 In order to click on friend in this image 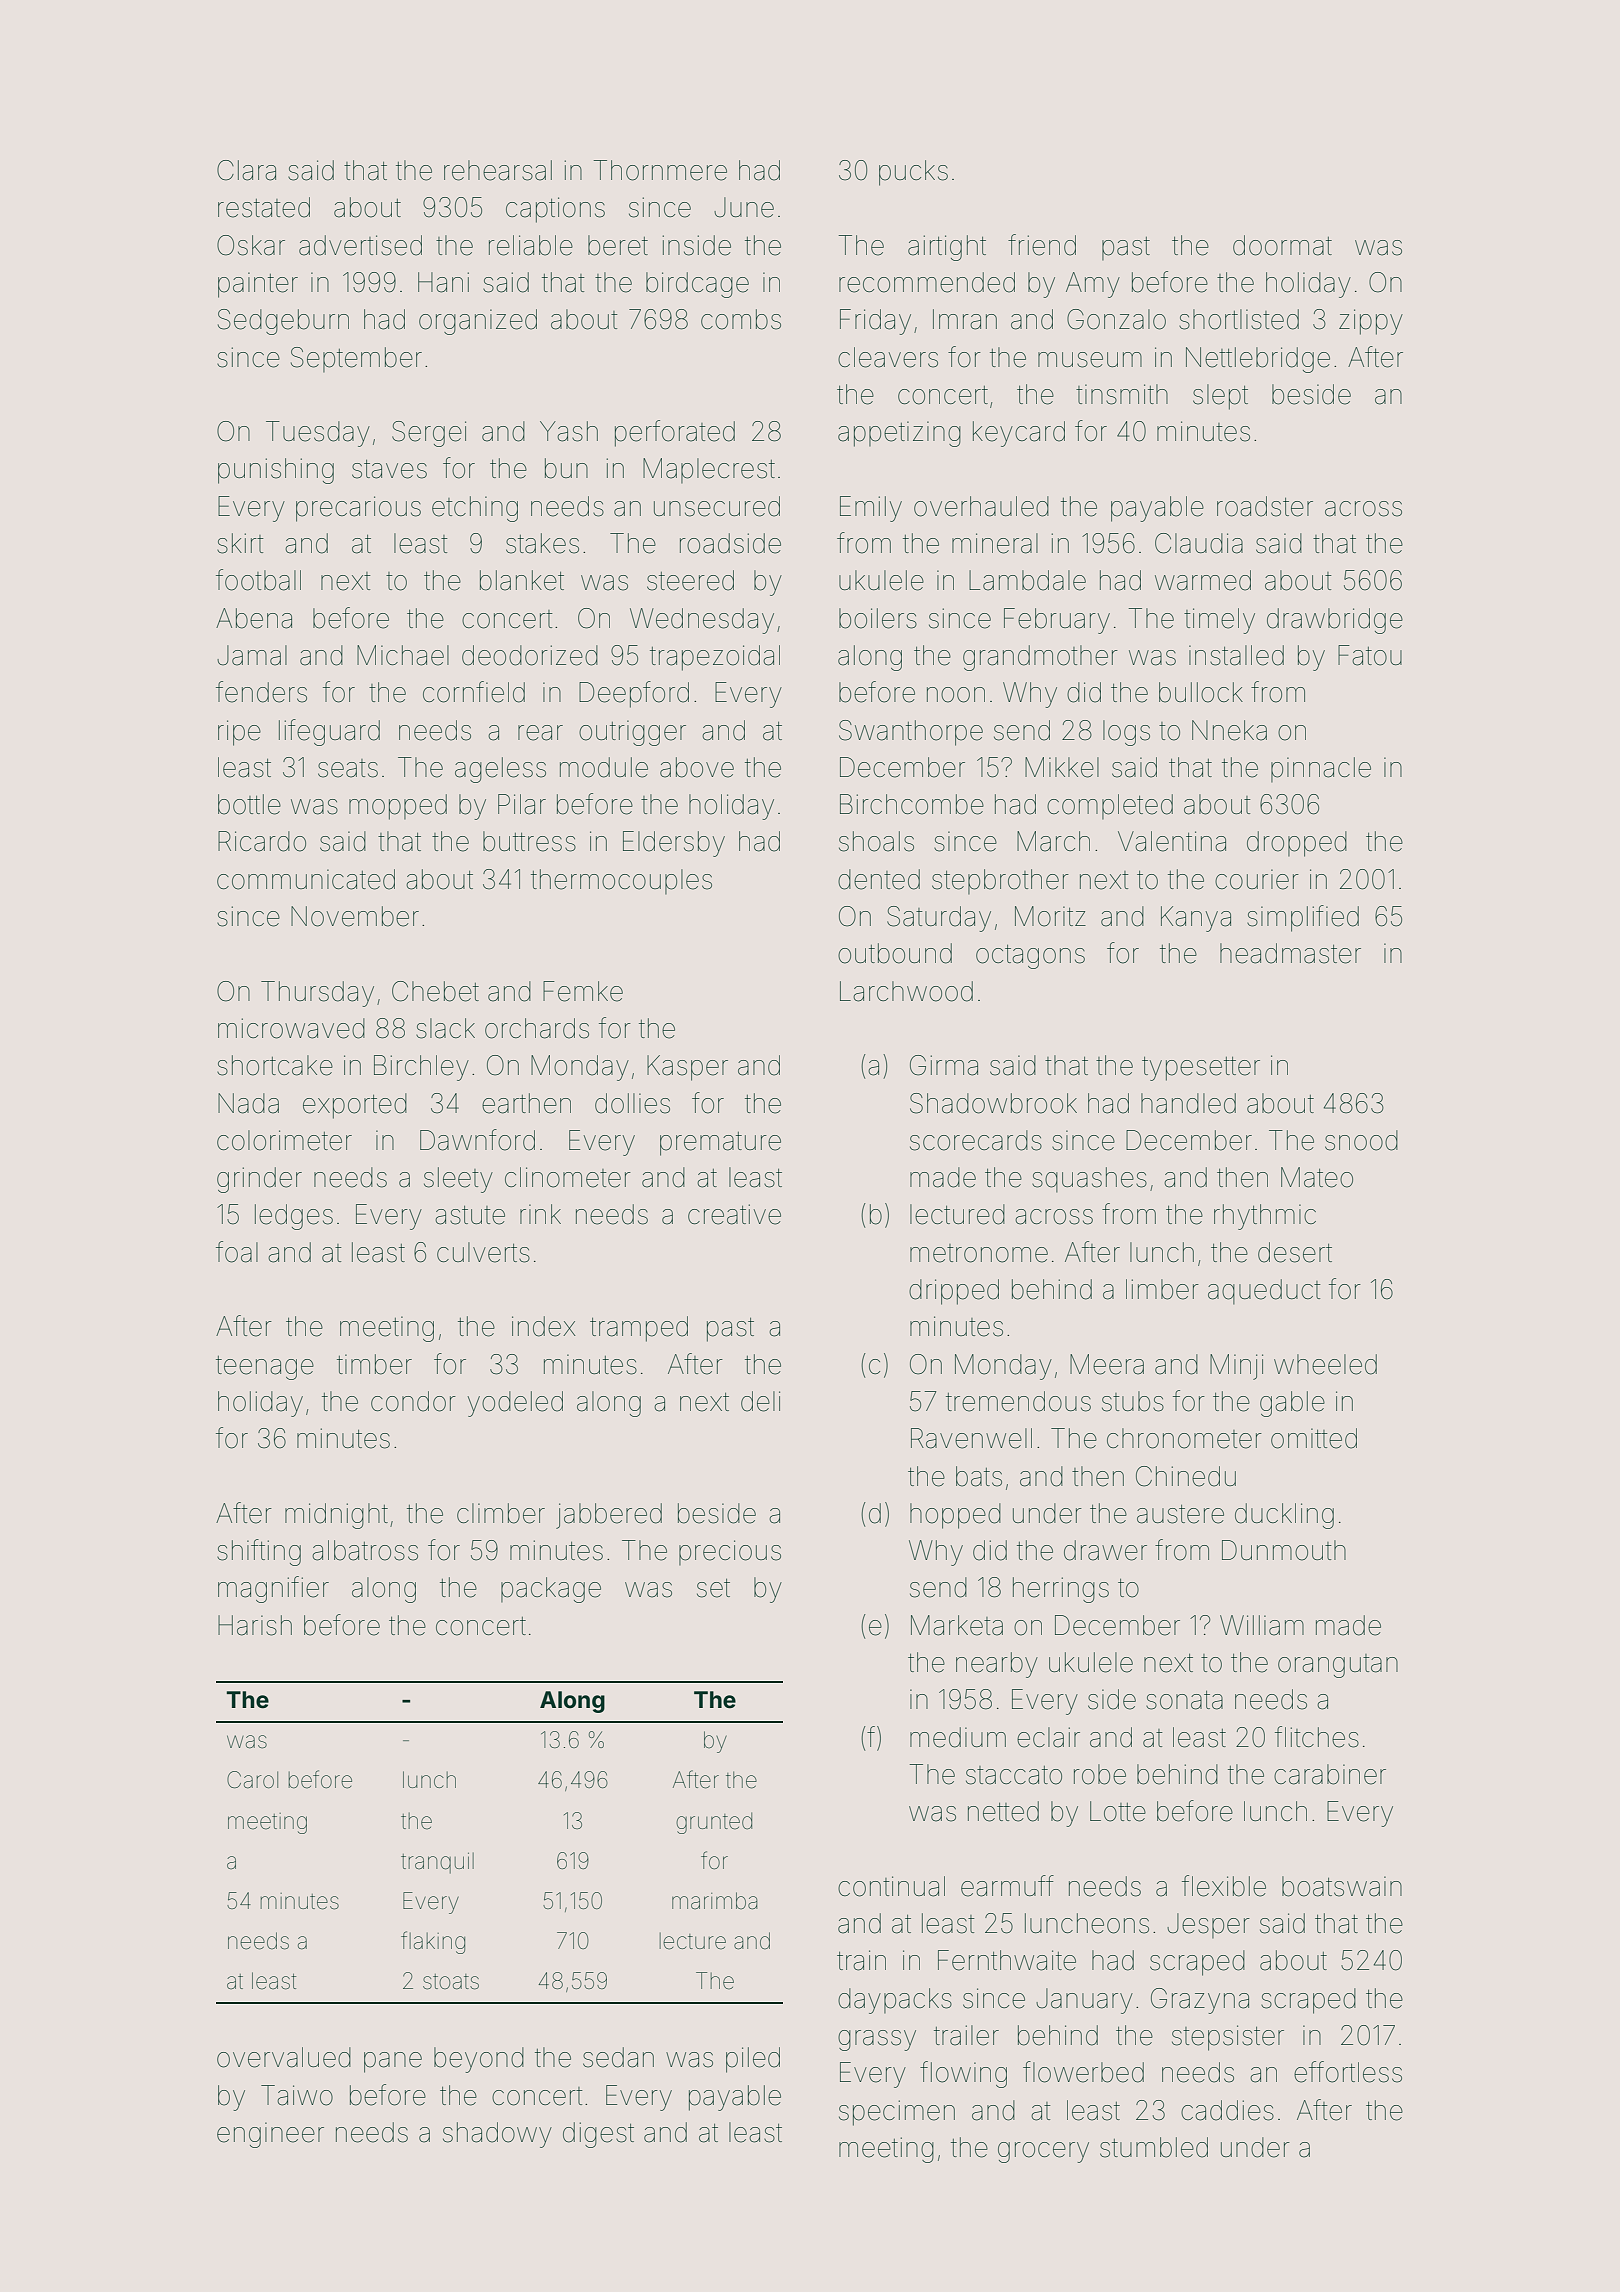, I will do `click(1042, 245)`.
